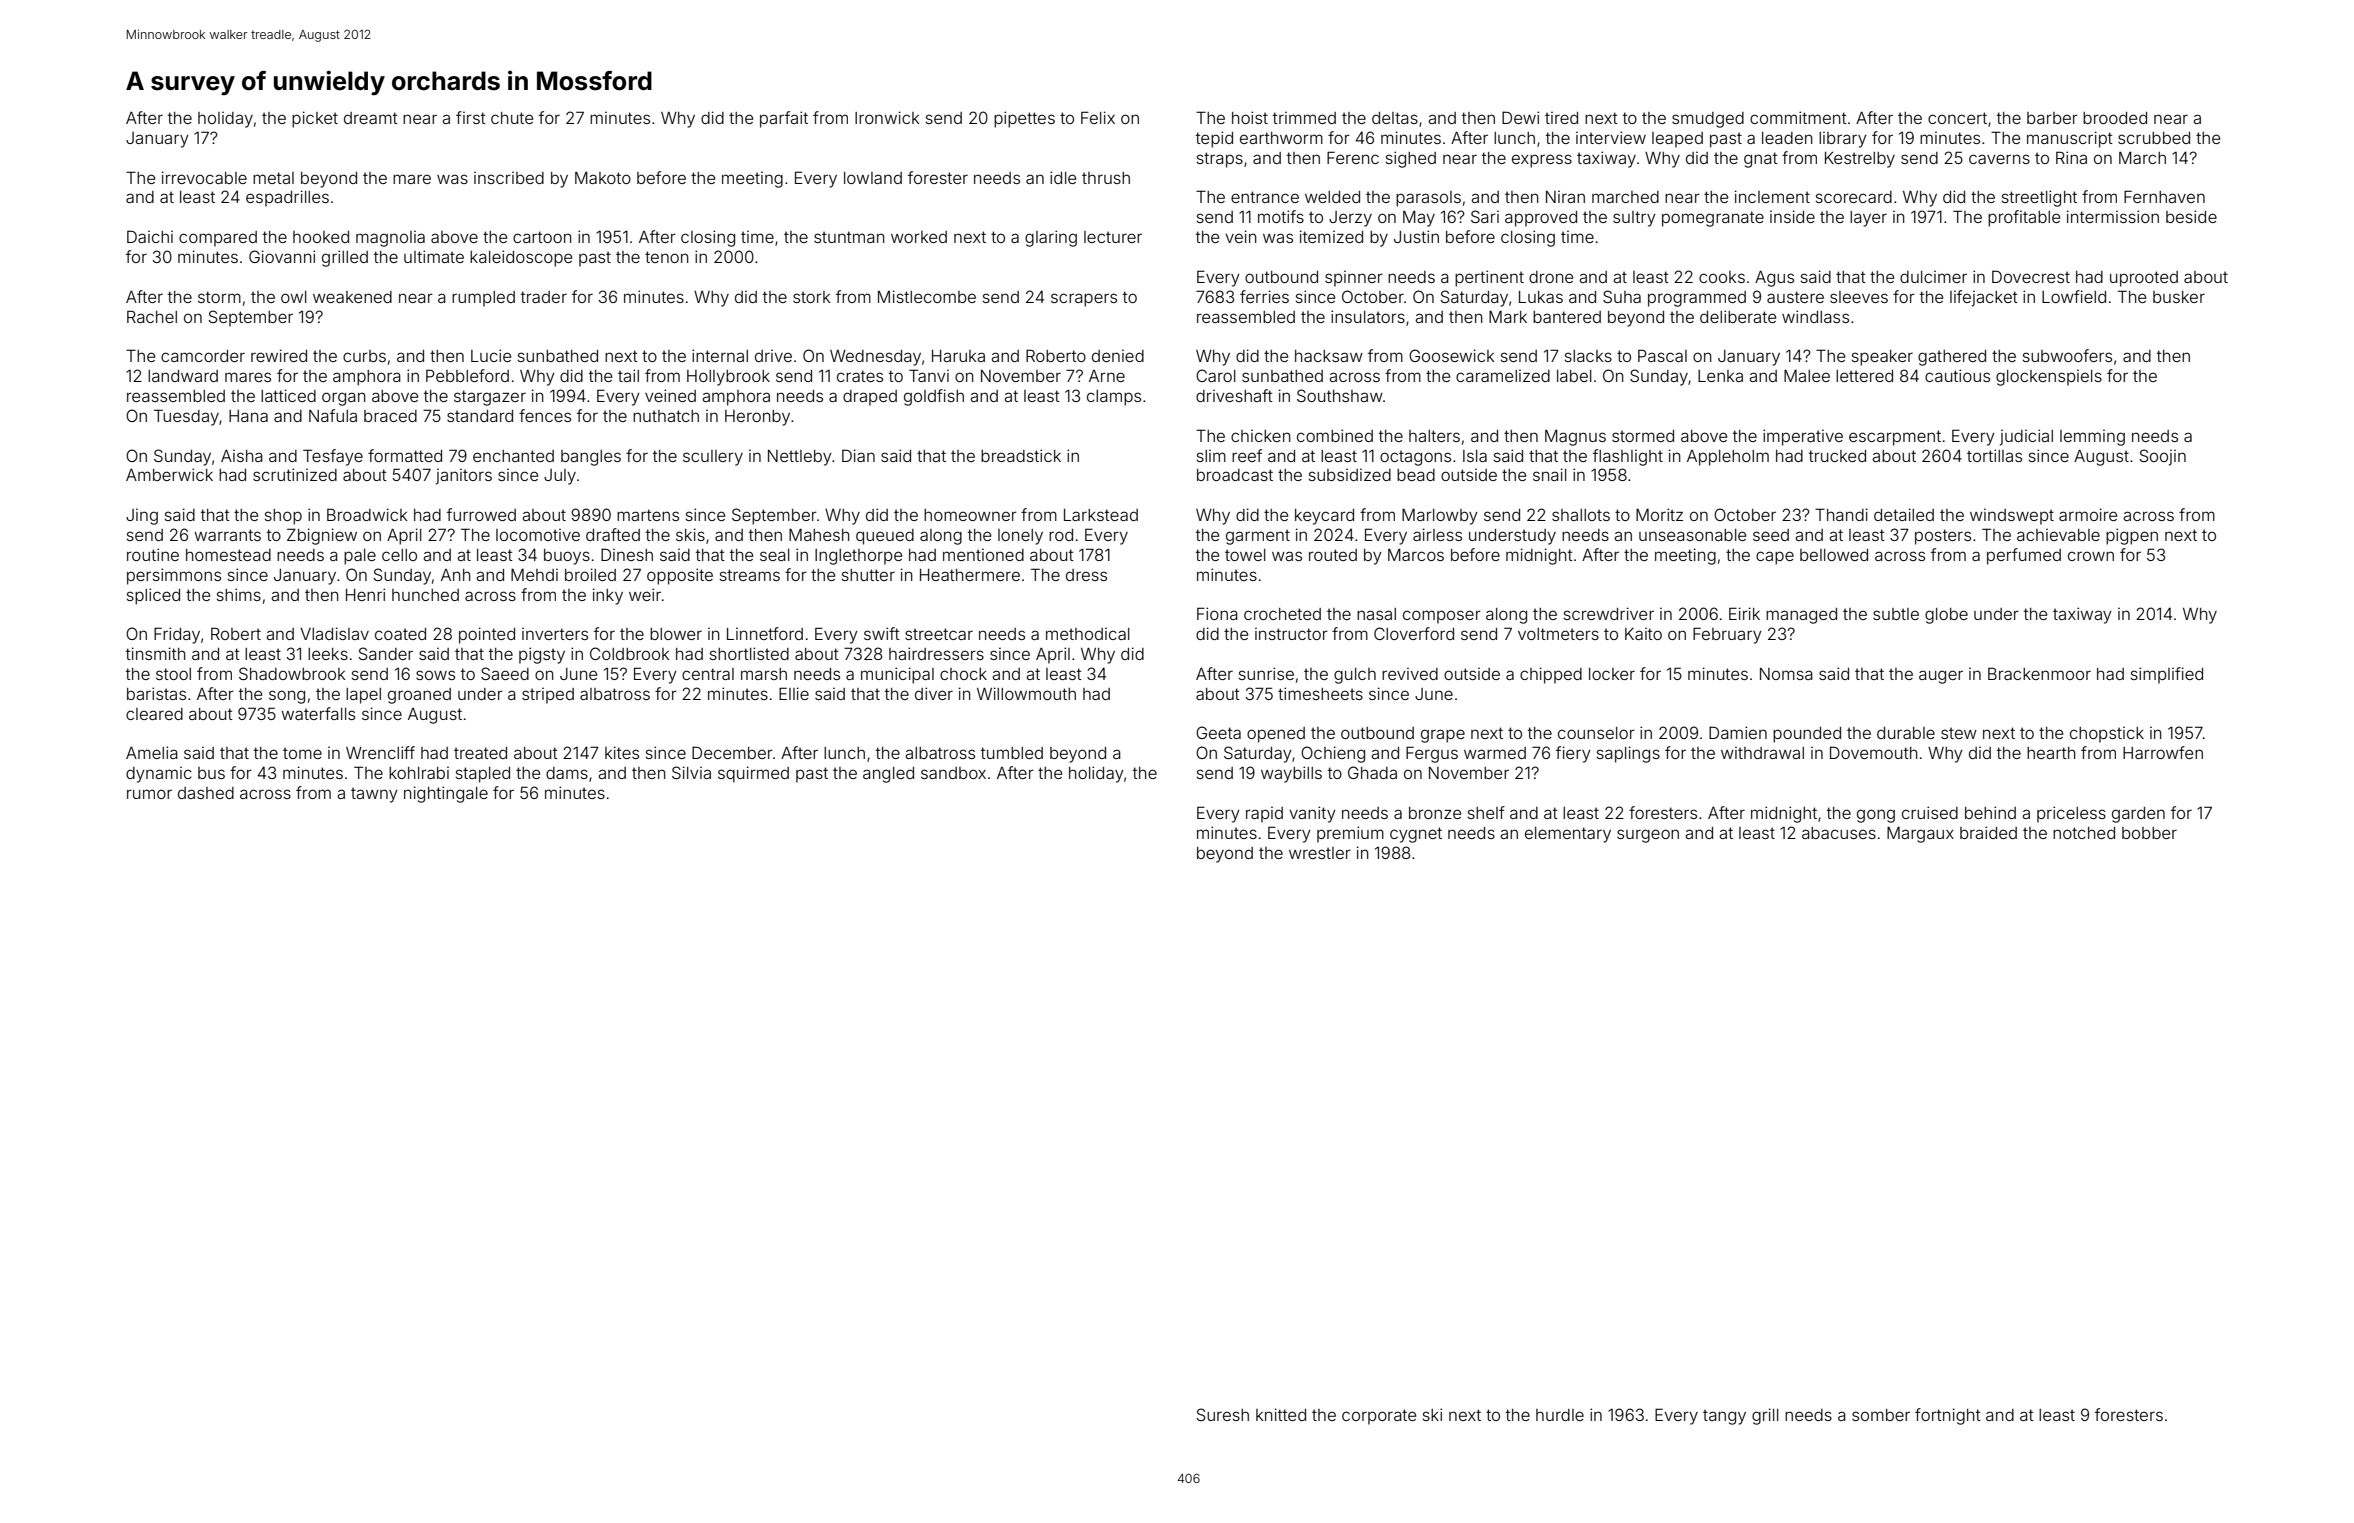 This document has width=2354, height=1523. What do you see at coordinates (1281, 1414) in the document?
I see `knitted` at bounding box center [1281, 1414].
